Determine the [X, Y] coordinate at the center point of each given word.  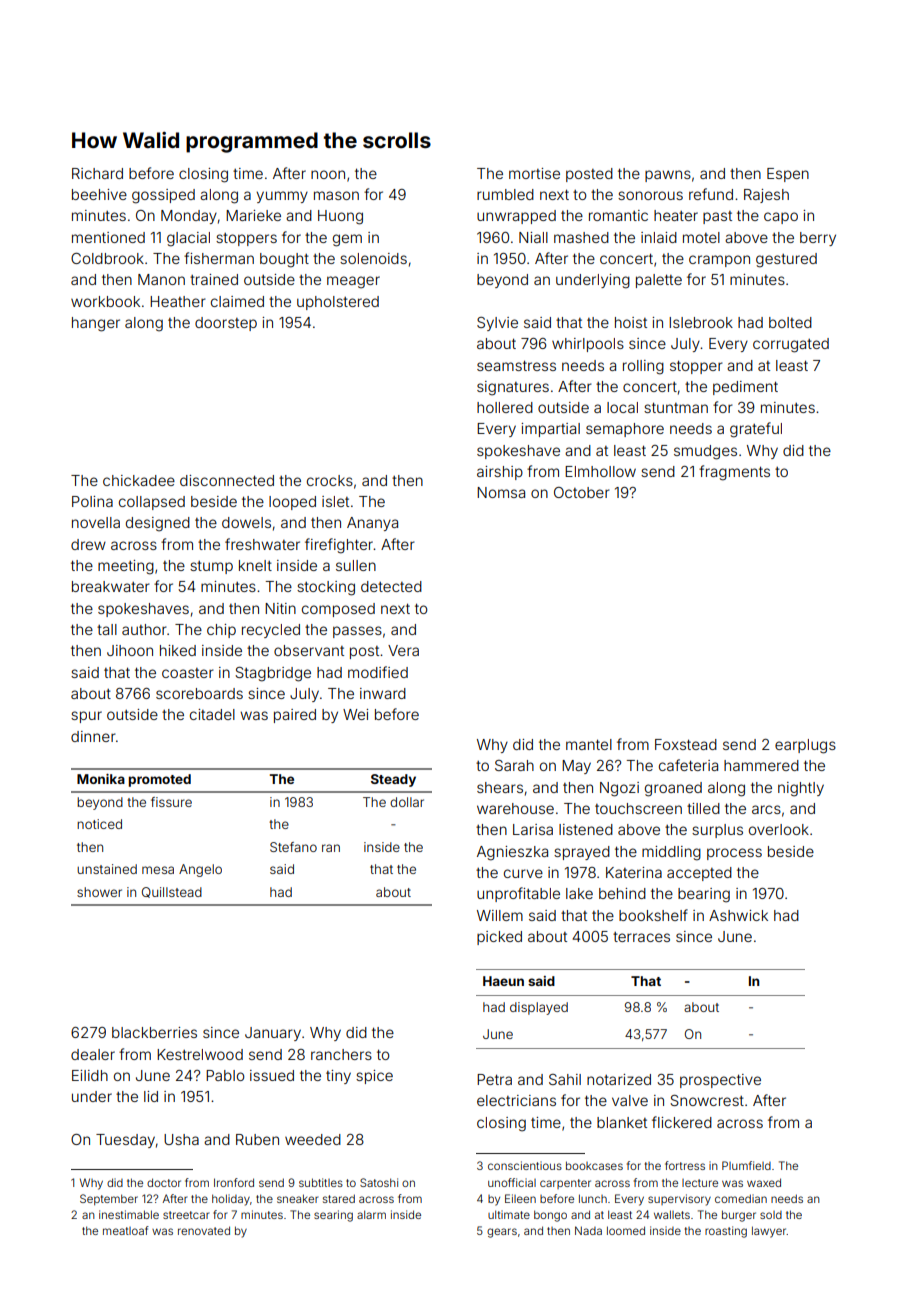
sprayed [582, 853]
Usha [181, 1139]
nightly [801, 789]
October [582, 492]
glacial [188, 239]
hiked [178, 650]
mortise [534, 173]
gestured [786, 260]
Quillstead [172, 892]
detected [391, 586]
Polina [92, 501]
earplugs [805, 746]
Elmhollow [600, 471]
